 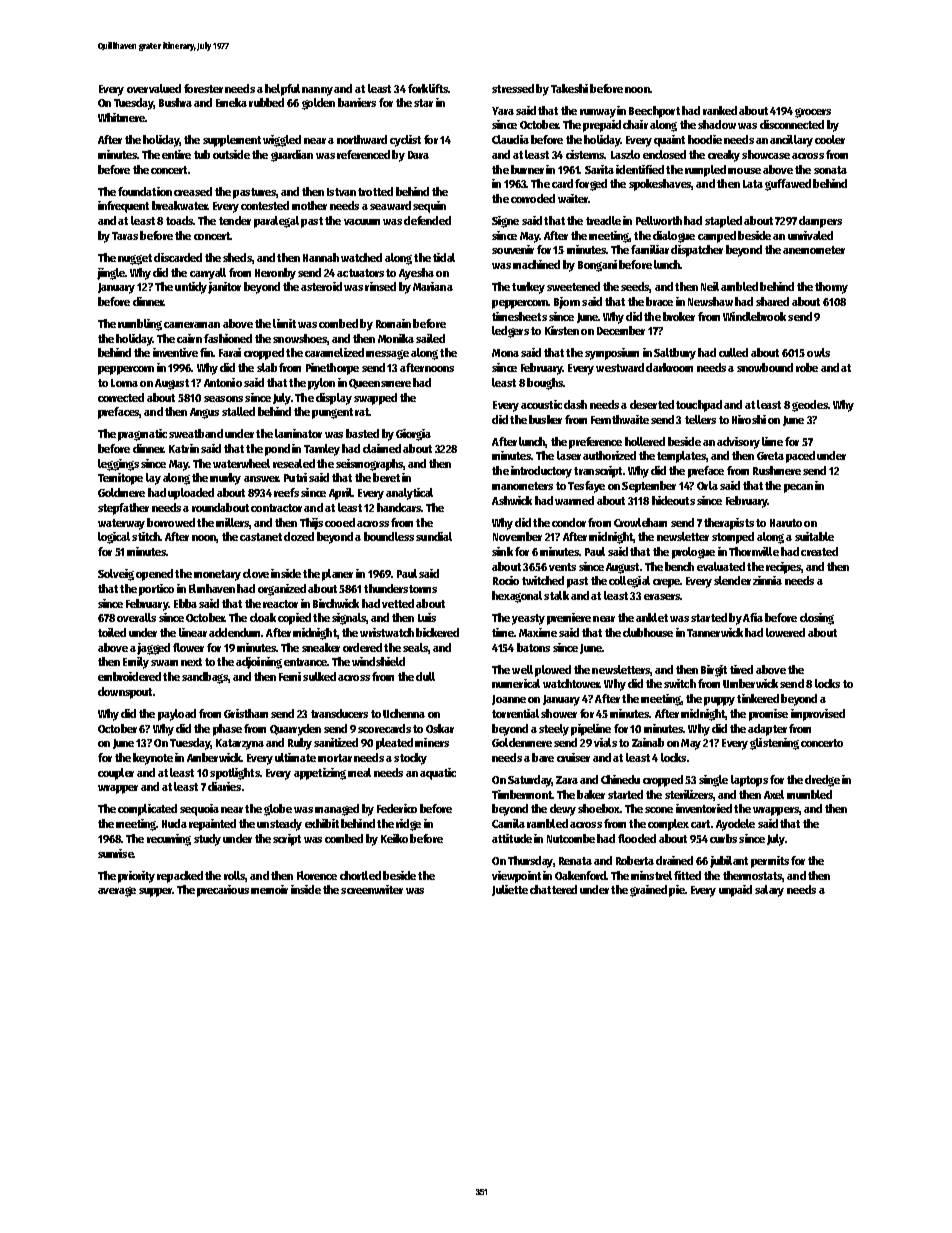 What do you see at coordinates (700, 419) in the image?
I see `tellers` at bounding box center [700, 419].
